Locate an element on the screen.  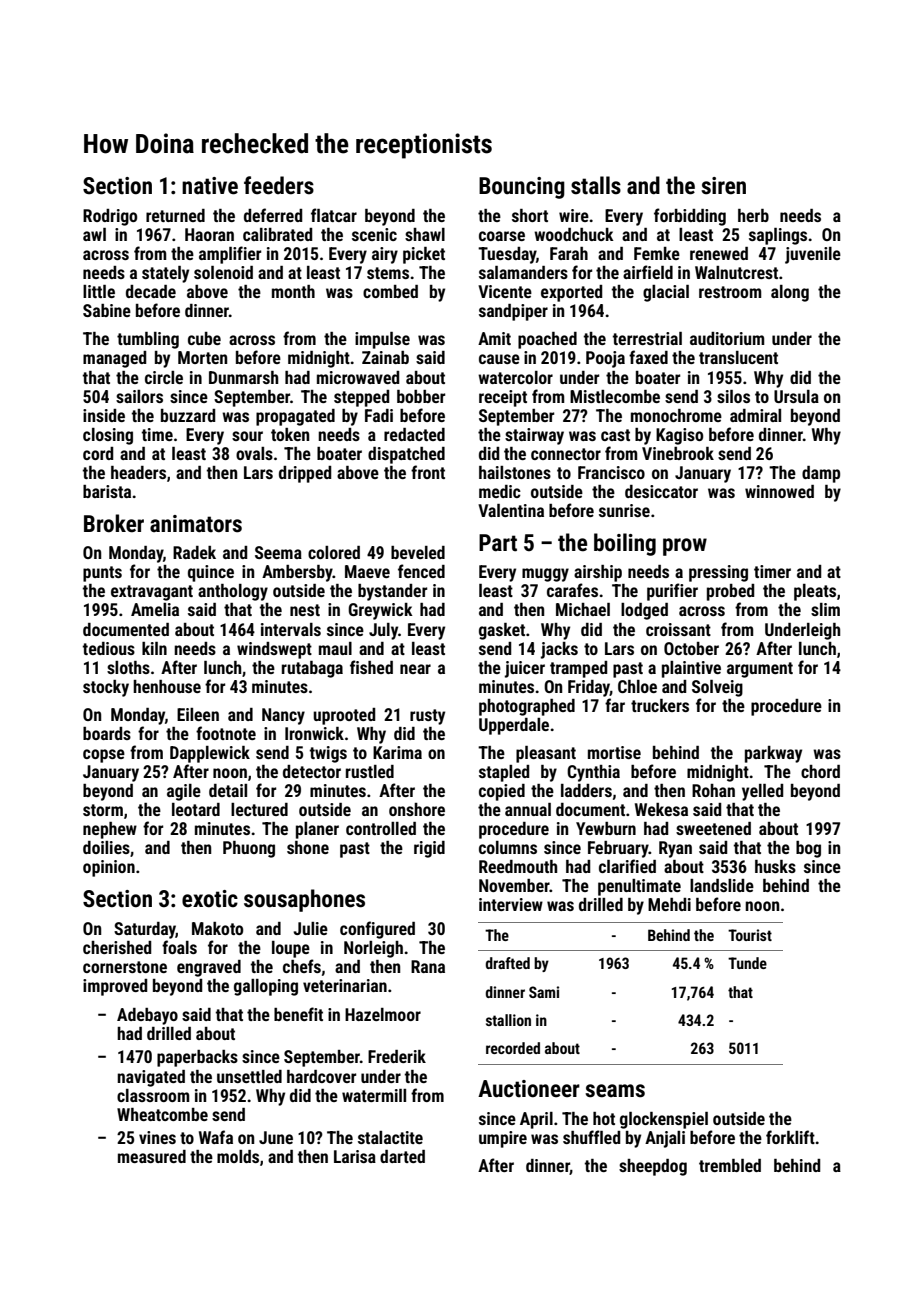
windswept is located at coordinates (274, 650).
